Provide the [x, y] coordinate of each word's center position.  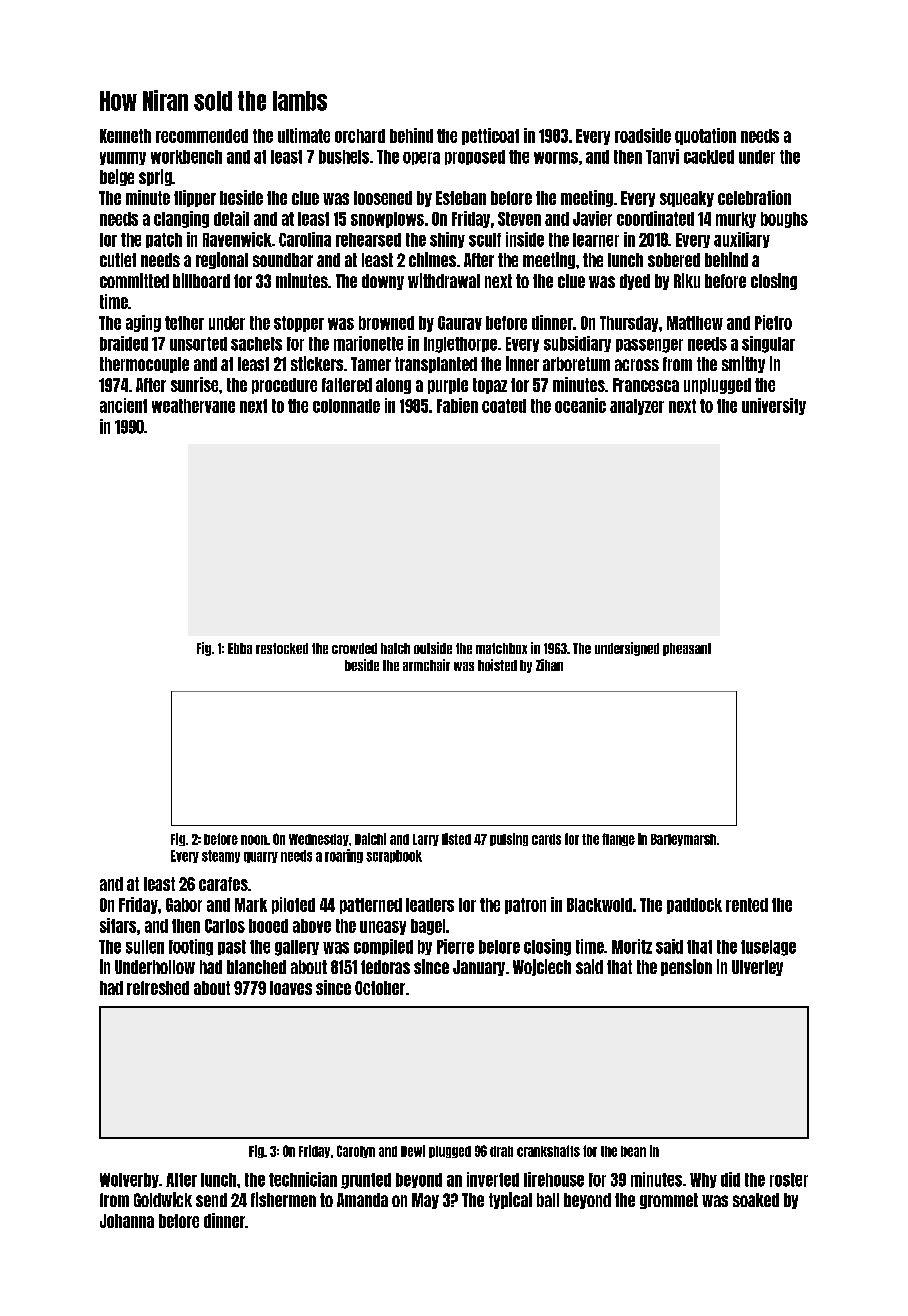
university [774, 406]
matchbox [501, 648]
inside [525, 239]
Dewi [413, 1151]
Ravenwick [237, 239]
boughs [784, 220]
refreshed [158, 988]
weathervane [193, 406]
